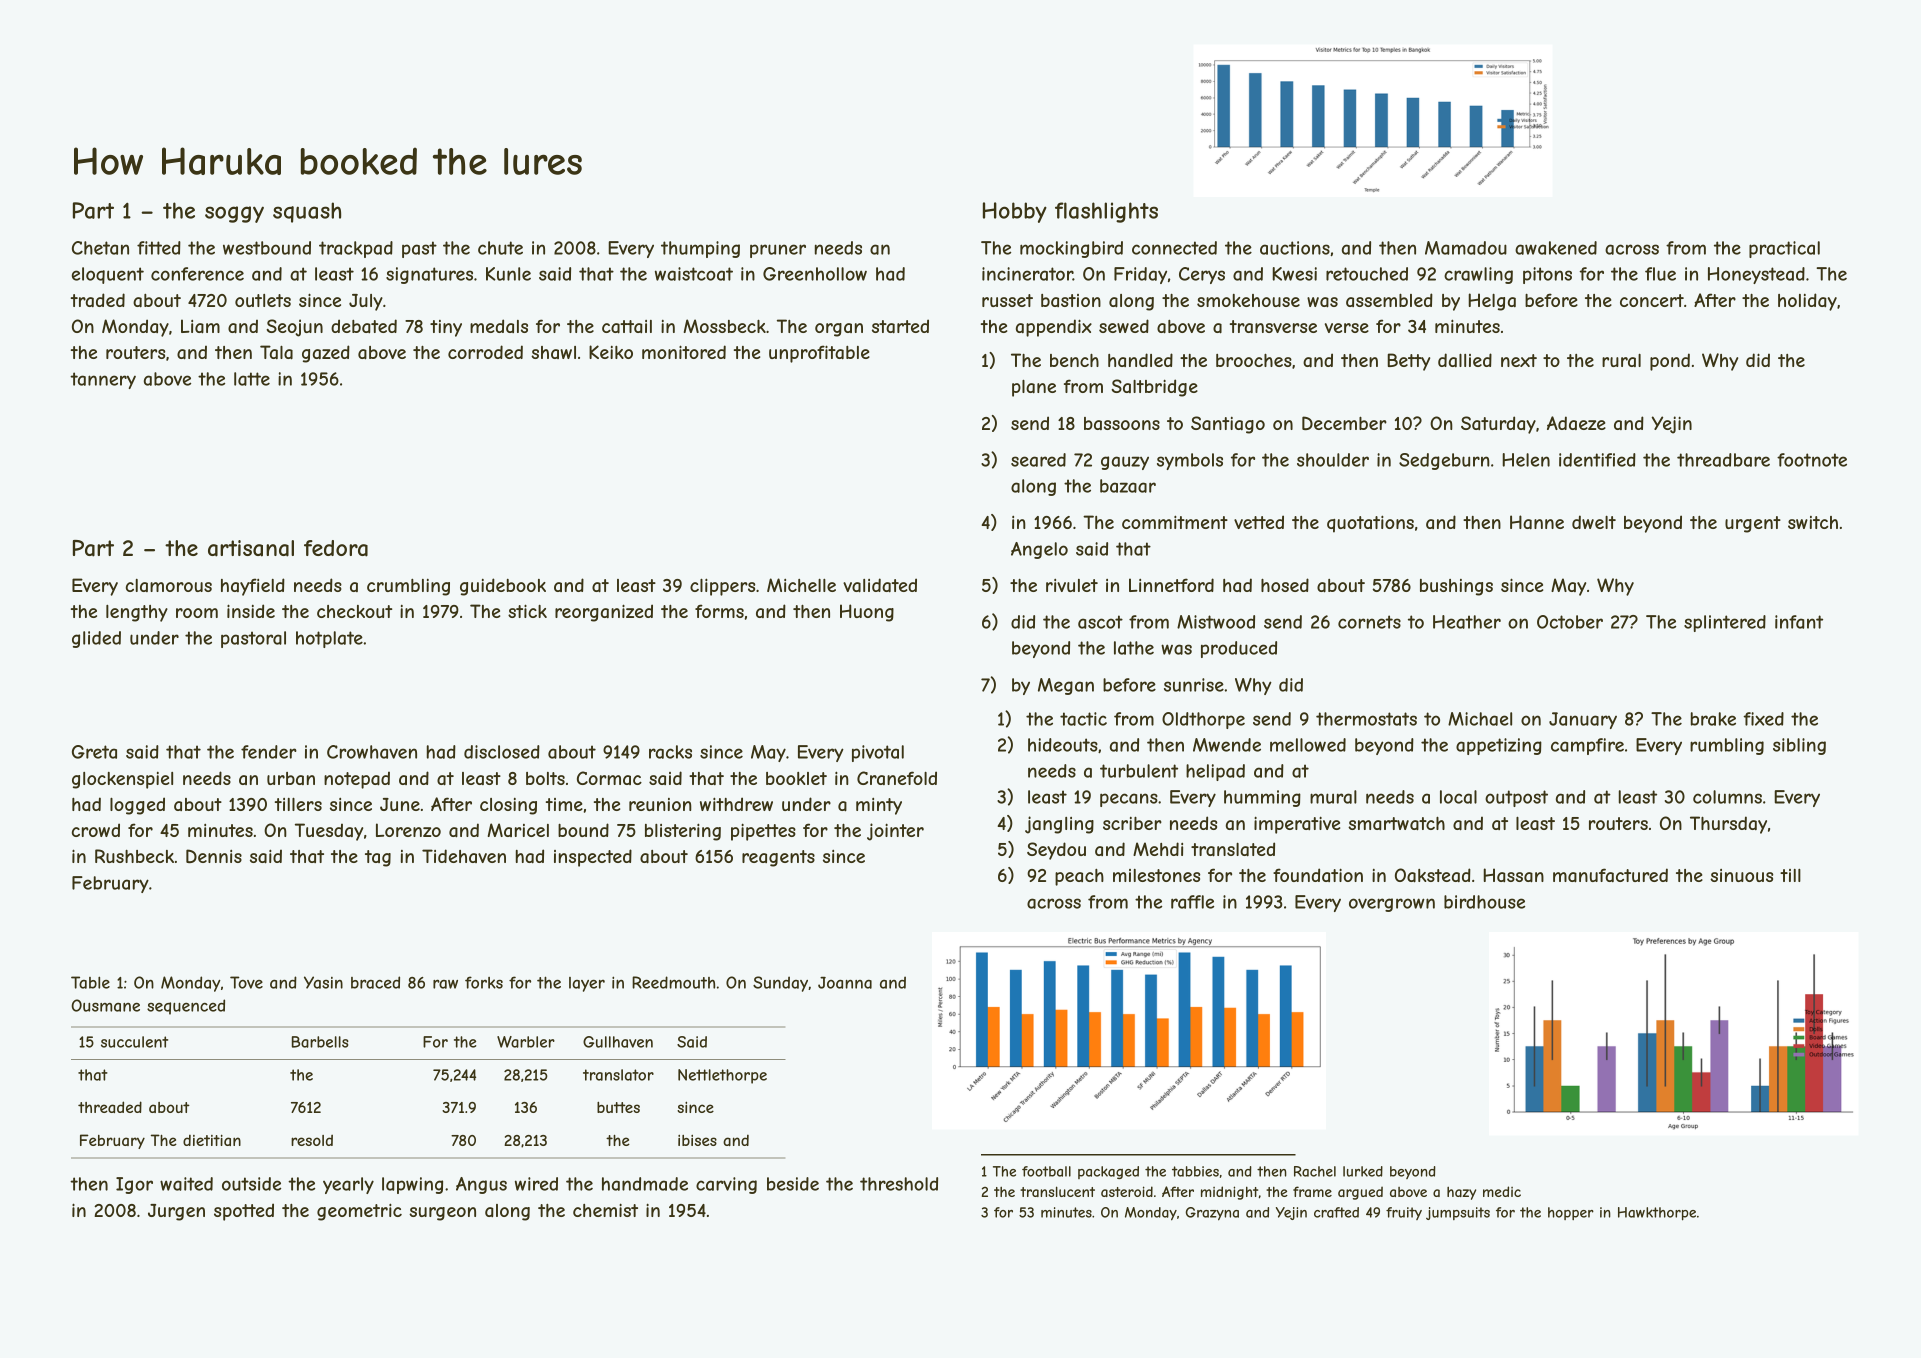  Describe the element at coordinates (1741, 875) in the document. I see `sinuous` at that location.
